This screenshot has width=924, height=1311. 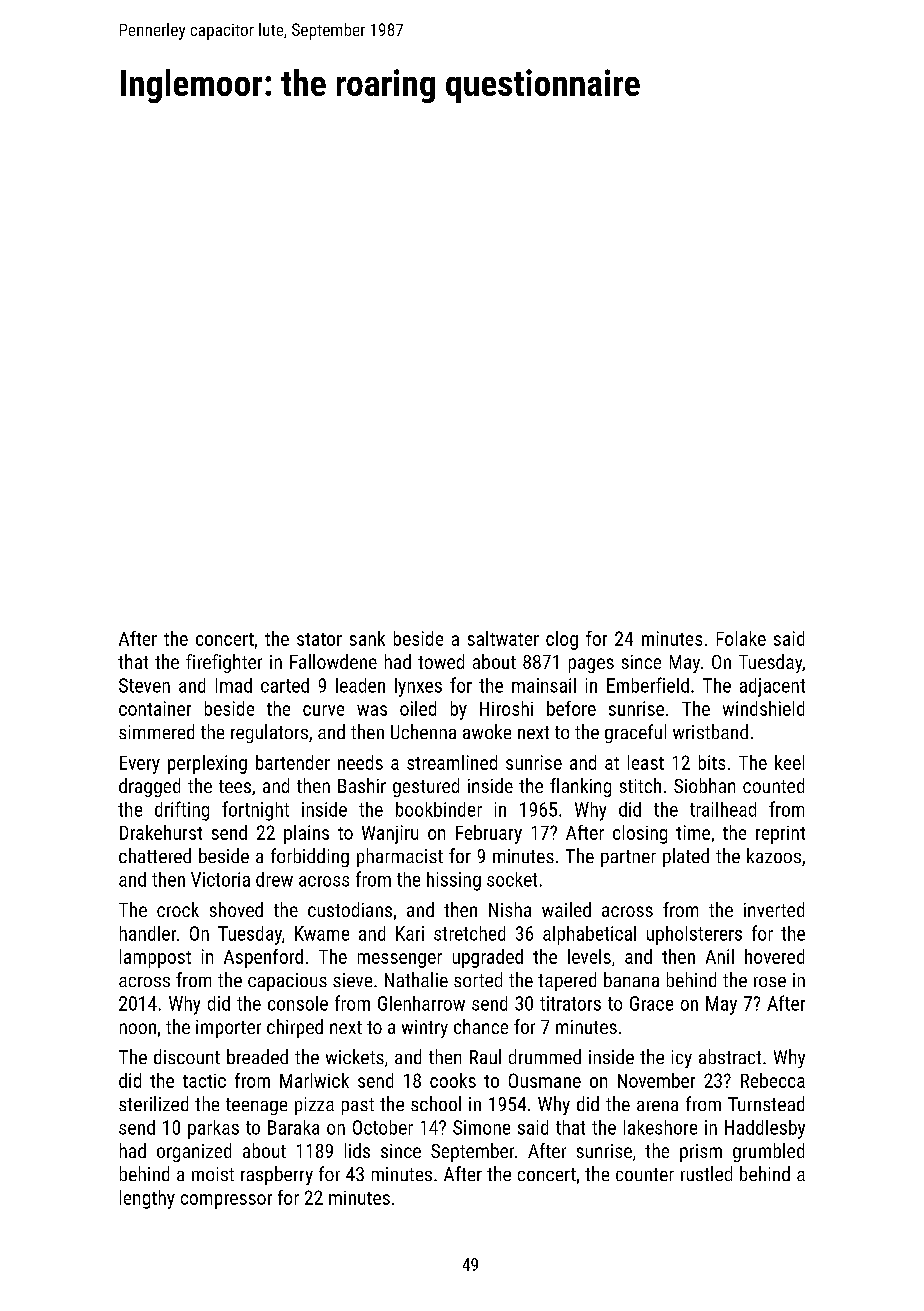 What do you see at coordinates (774, 909) in the screenshot?
I see `inverted` at bounding box center [774, 909].
